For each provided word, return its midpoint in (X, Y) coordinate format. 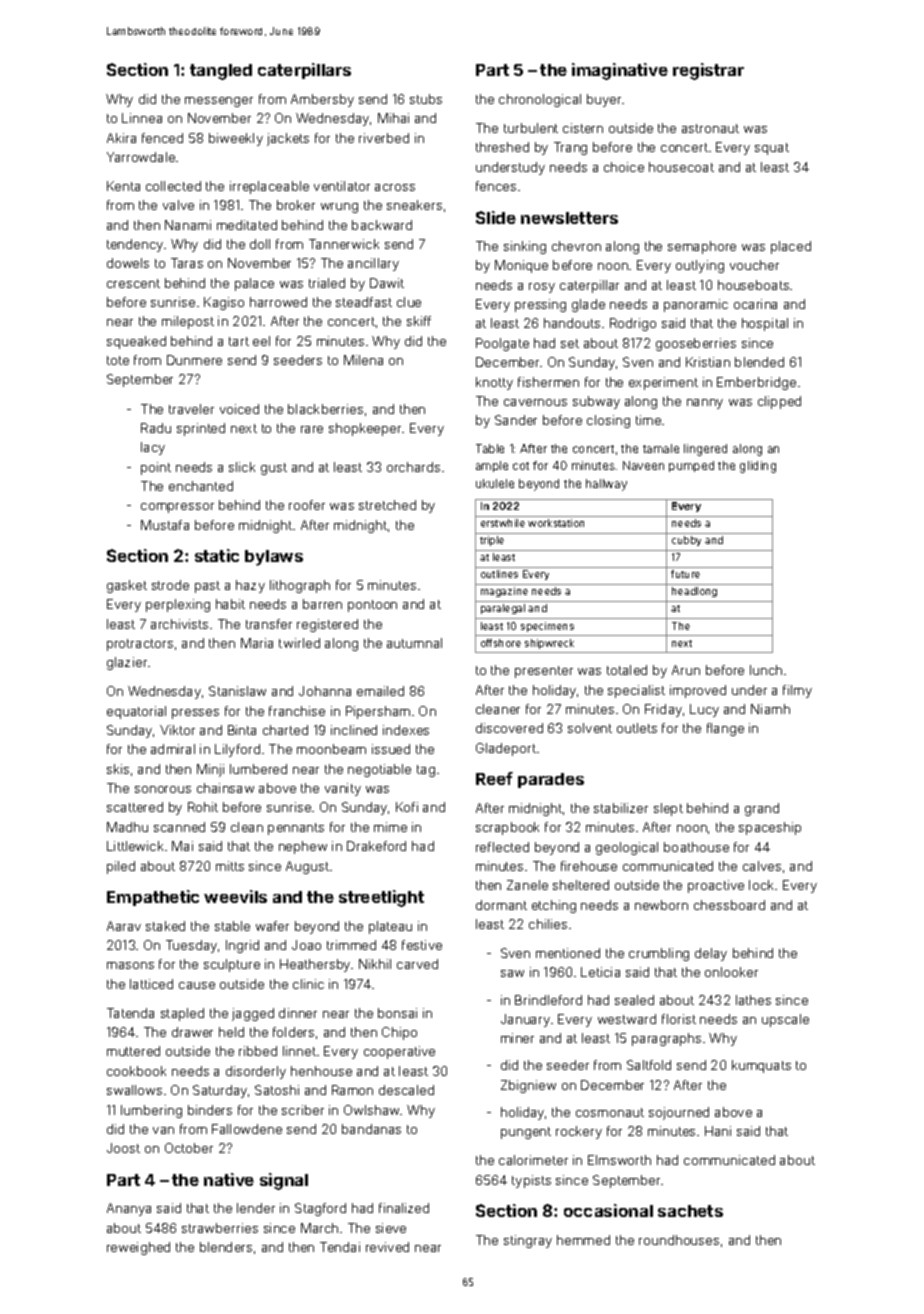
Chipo (399, 1033)
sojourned (679, 1113)
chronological (540, 100)
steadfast (364, 302)
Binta (242, 730)
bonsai (397, 1013)
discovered (509, 728)
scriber (303, 1110)
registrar (708, 71)
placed (791, 247)
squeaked (136, 342)
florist (679, 1019)
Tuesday (191, 946)
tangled (221, 72)
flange (725, 729)
